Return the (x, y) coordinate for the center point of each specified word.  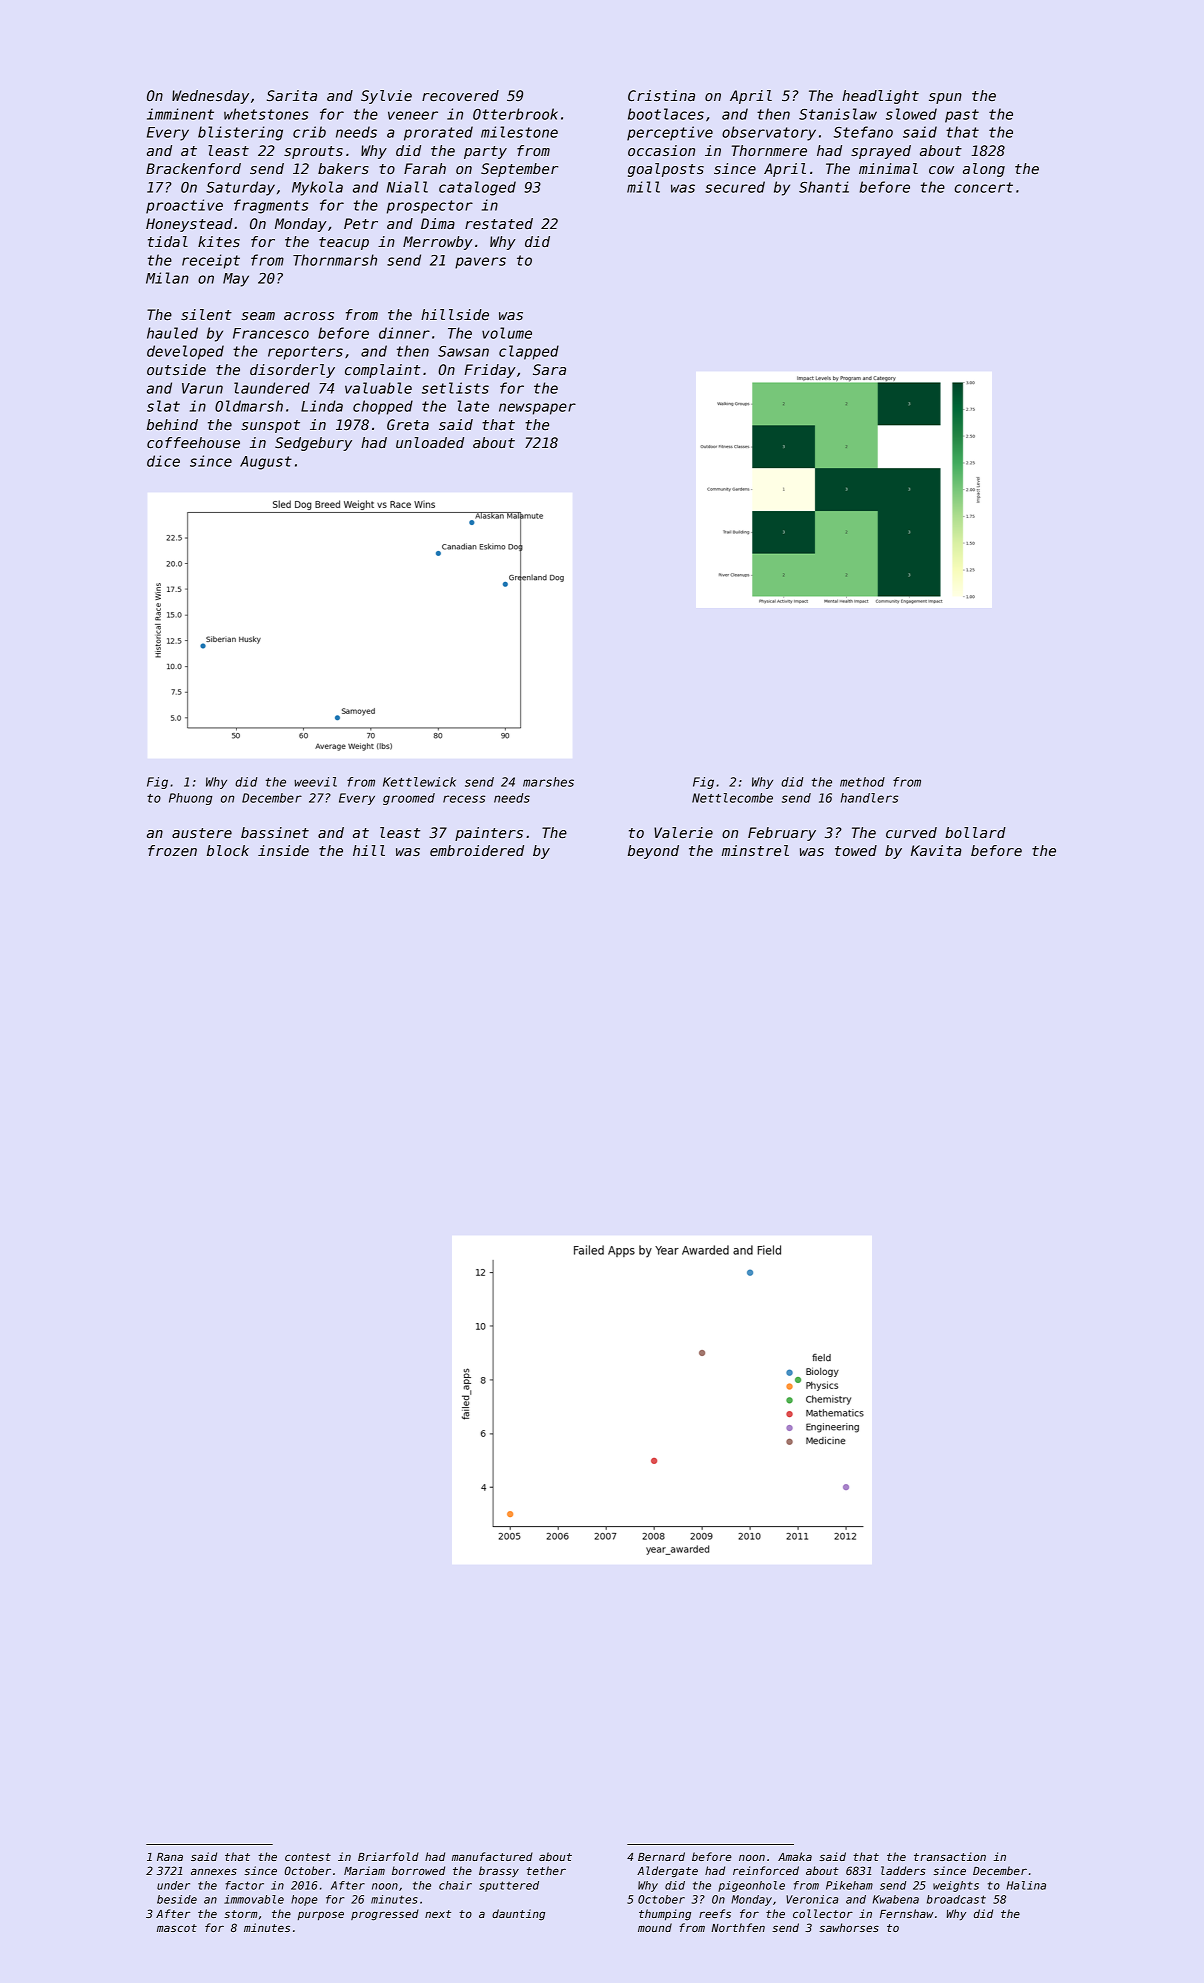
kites (219, 241)
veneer (413, 115)
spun (945, 98)
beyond (653, 852)
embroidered (477, 850)
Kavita (936, 850)
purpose (321, 1915)
